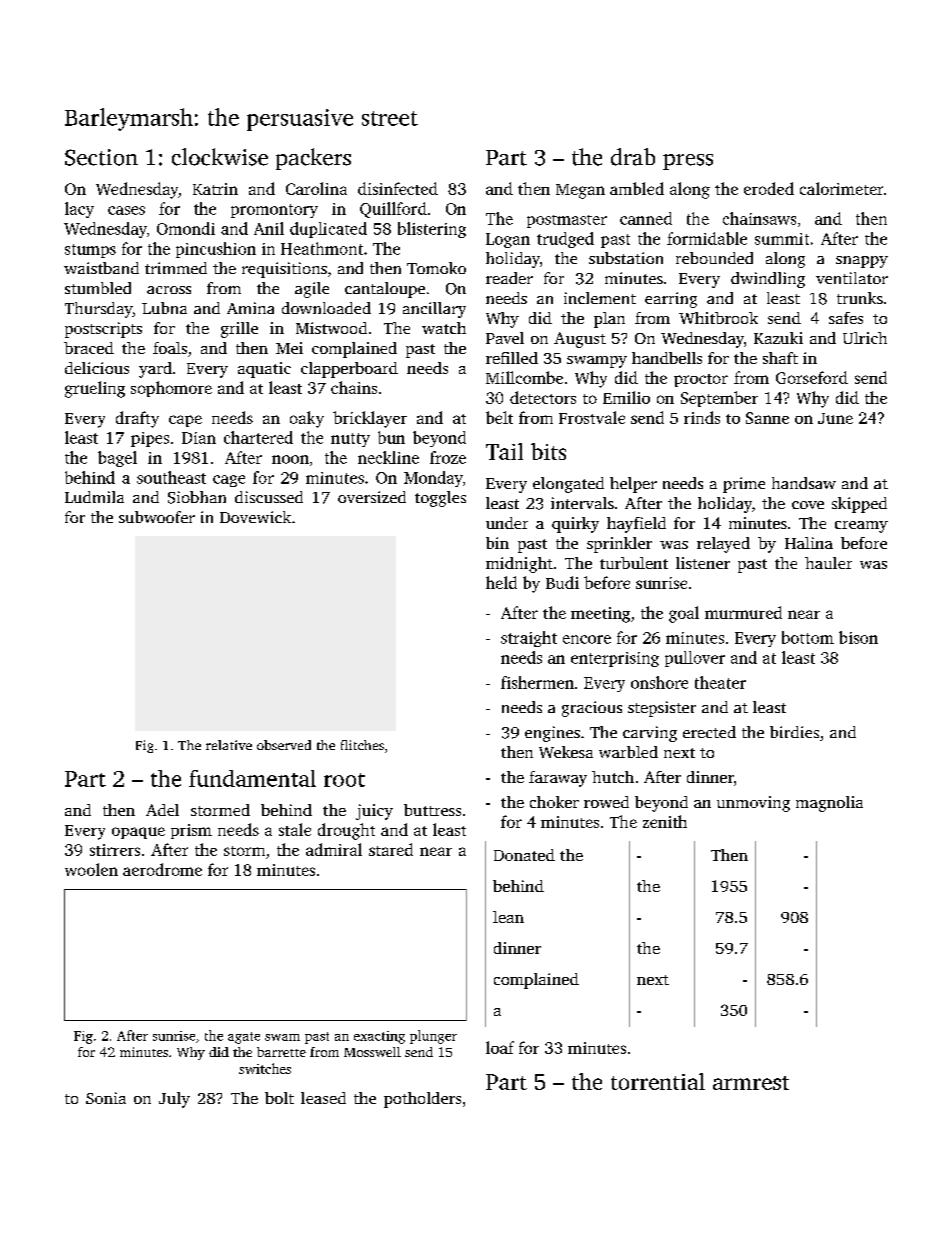 Image resolution: width=952 pixels, height=1233 pixels. Describe the element at coordinates (362, 745) in the screenshot. I see `flitches` at that location.
